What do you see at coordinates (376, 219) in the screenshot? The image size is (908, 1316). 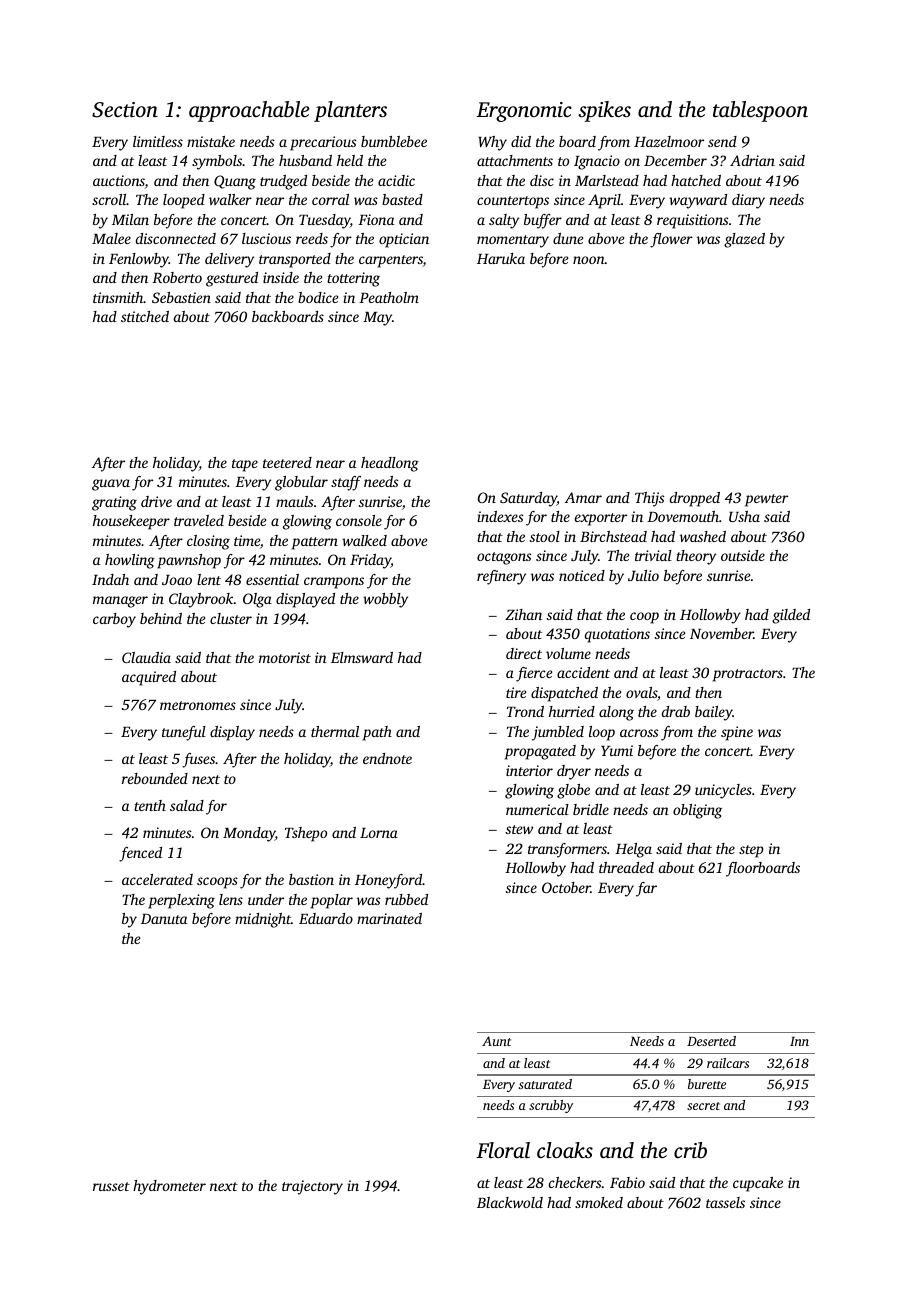 I see `Fiona` at bounding box center [376, 219].
